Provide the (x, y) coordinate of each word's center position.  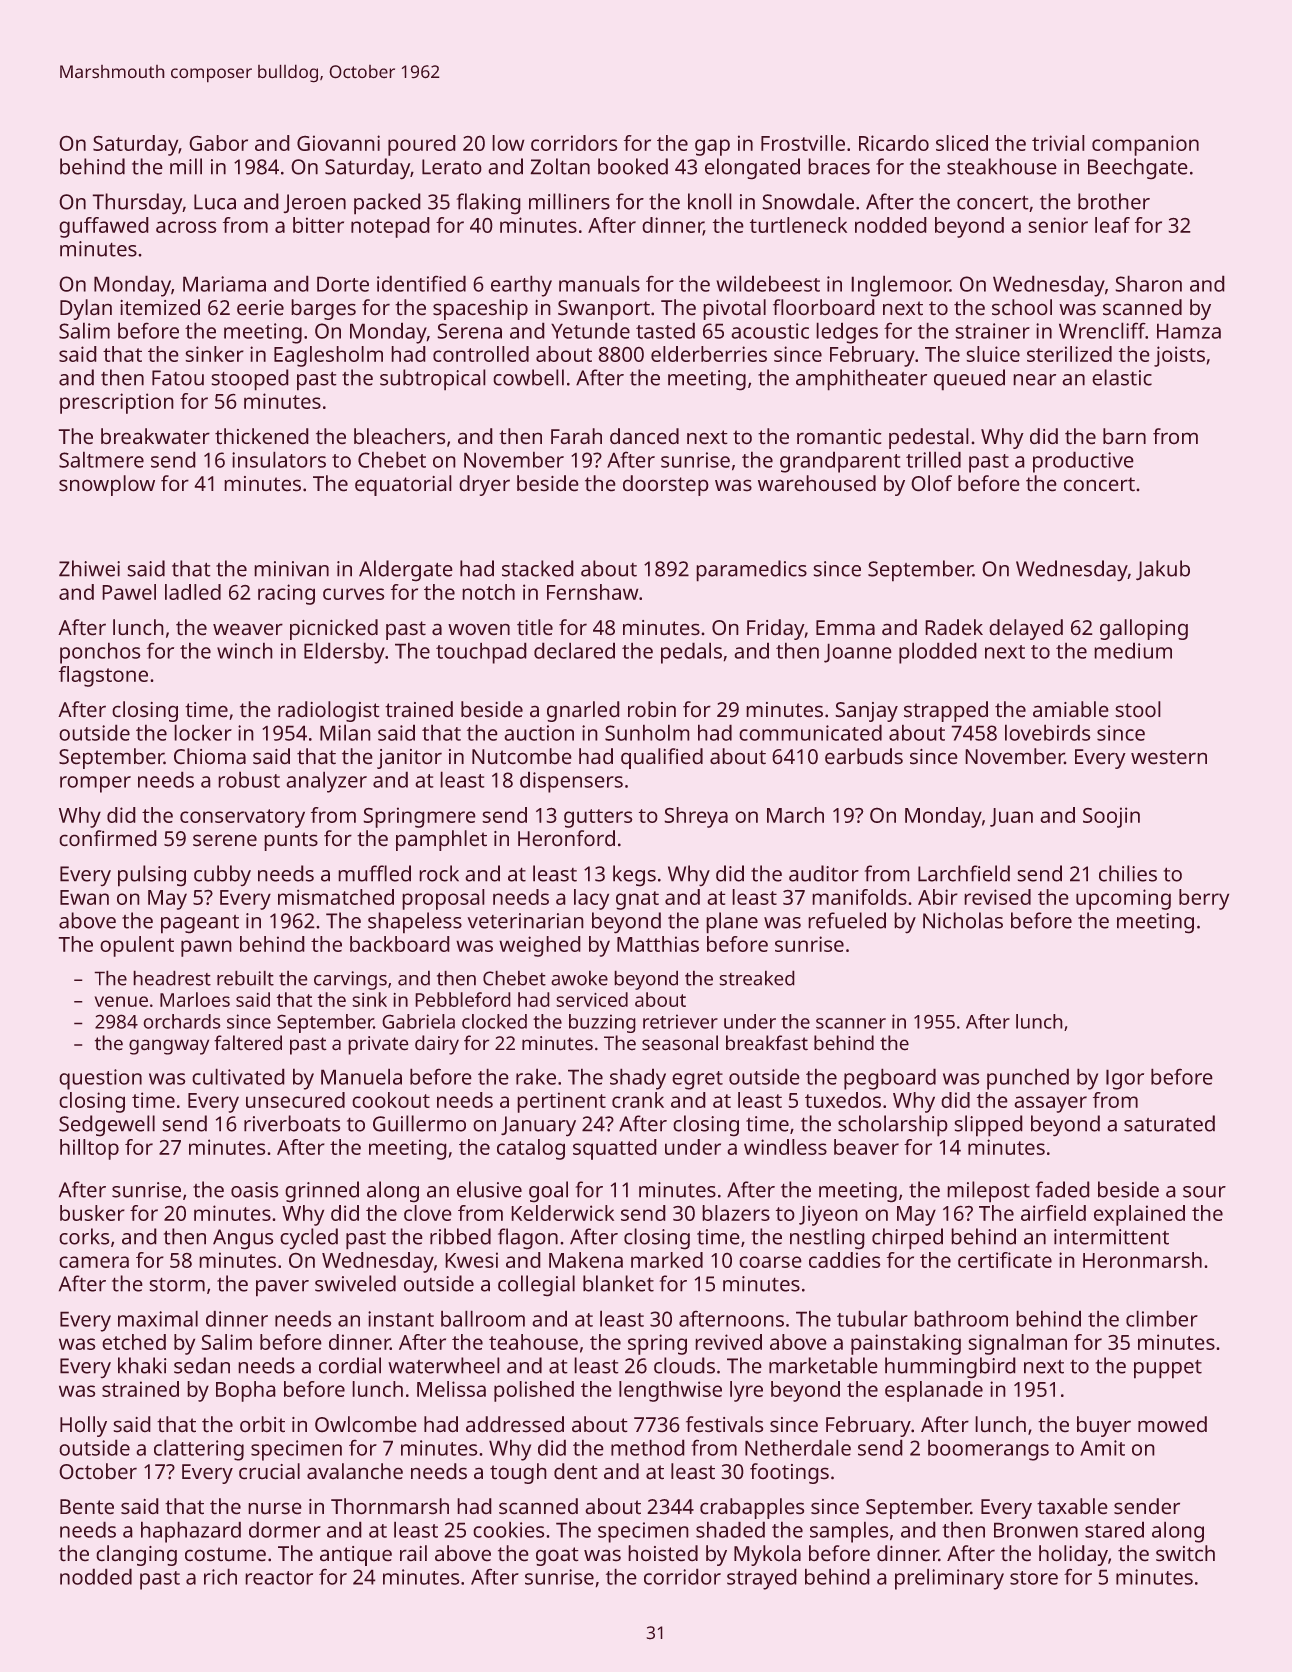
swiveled (355, 1283)
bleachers (399, 436)
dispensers (571, 782)
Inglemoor (900, 286)
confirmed (108, 838)
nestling (827, 1239)
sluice (993, 354)
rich (220, 1576)
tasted (665, 330)
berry (1204, 899)
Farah (576, 436)
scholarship (893, 1126)
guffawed (104, 227)
